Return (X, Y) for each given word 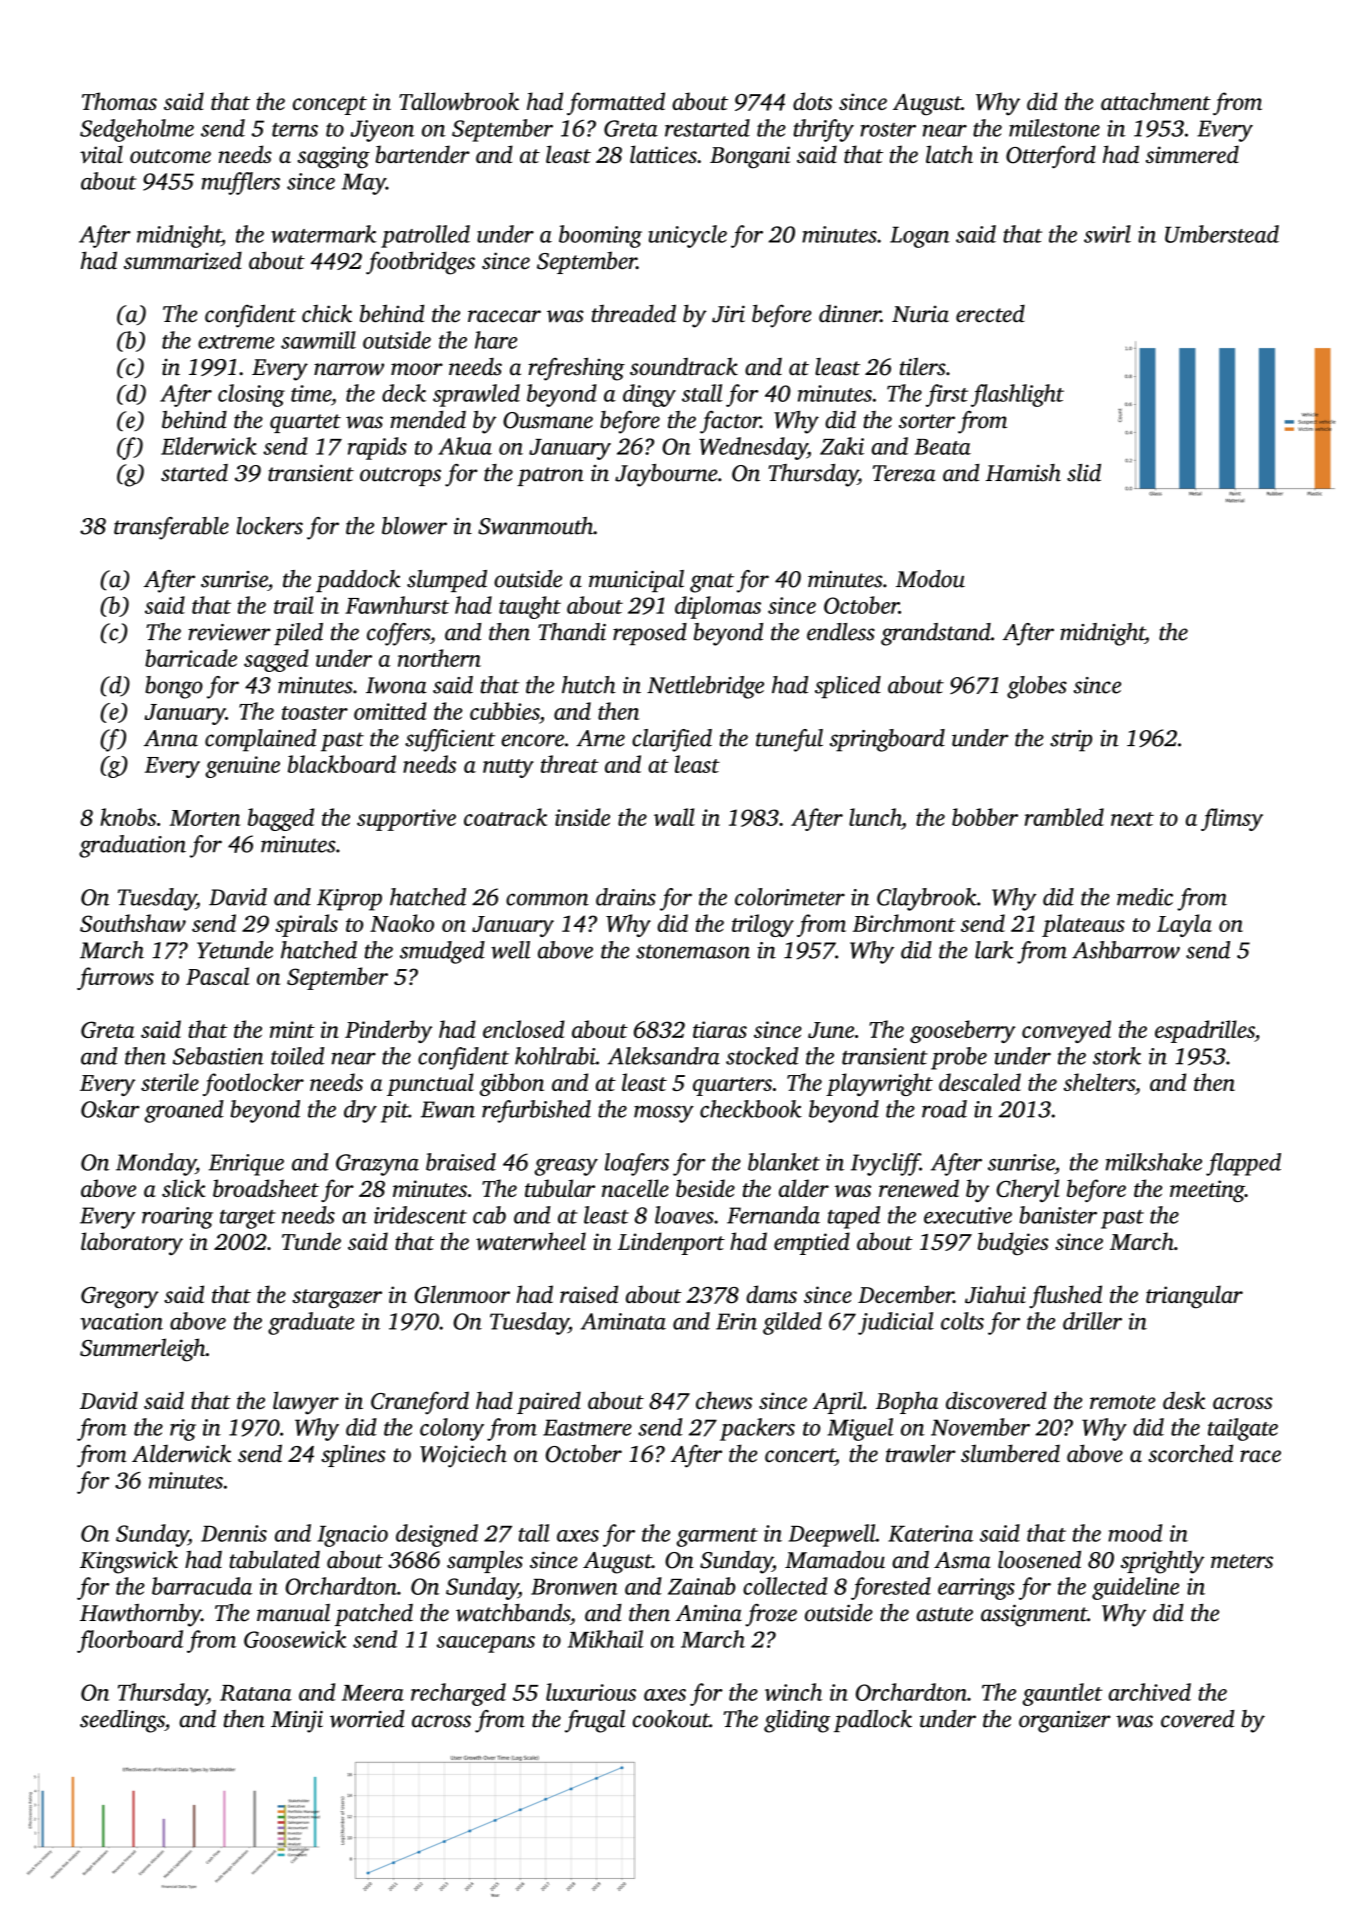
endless (841, 632)
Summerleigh (143, 1350)
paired (549, 1402)
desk (1184, 1400)
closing (251, 395)
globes (1037, 687)
